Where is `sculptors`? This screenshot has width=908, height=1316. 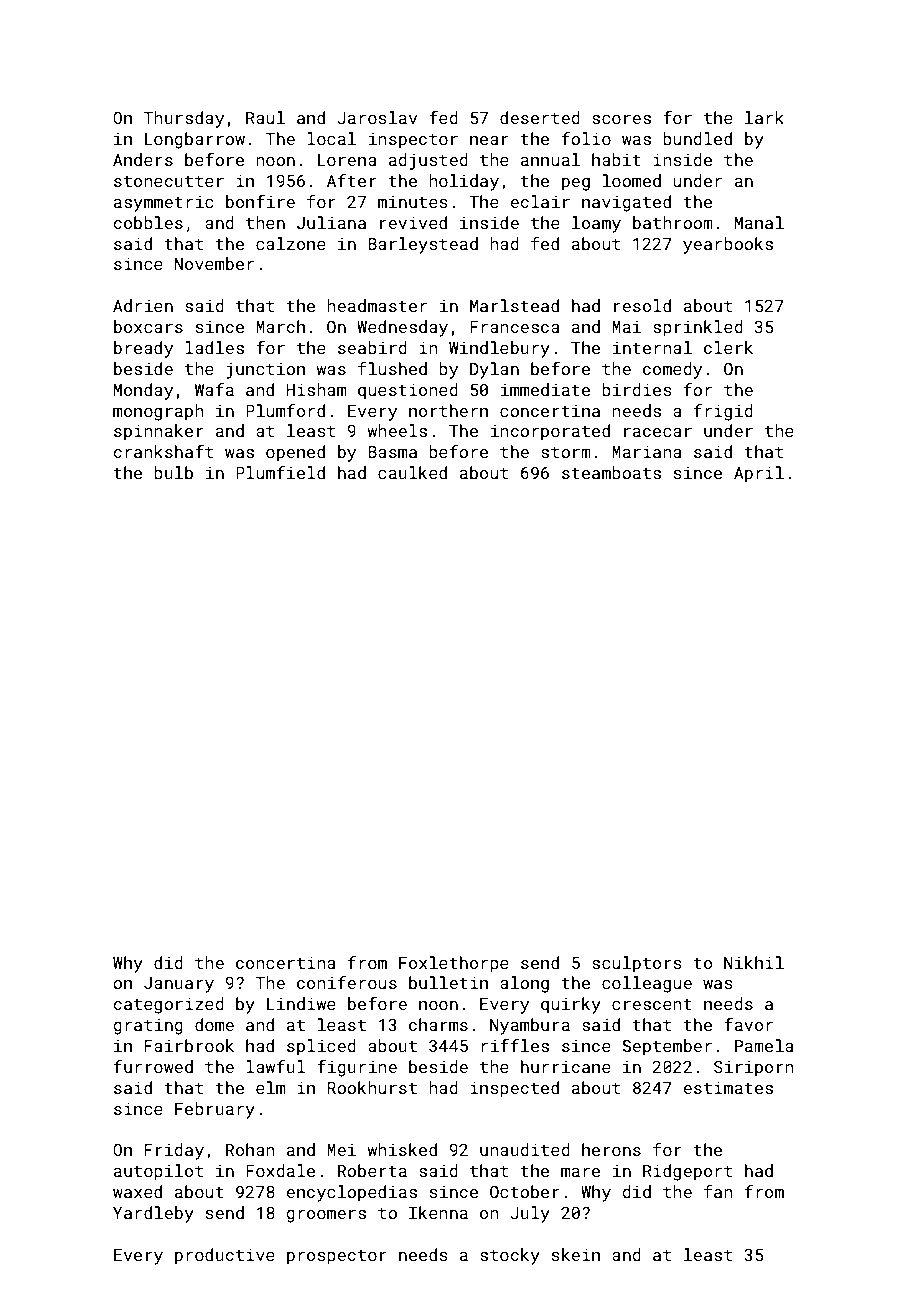
sculptors is located at coordinates (637, 964).
